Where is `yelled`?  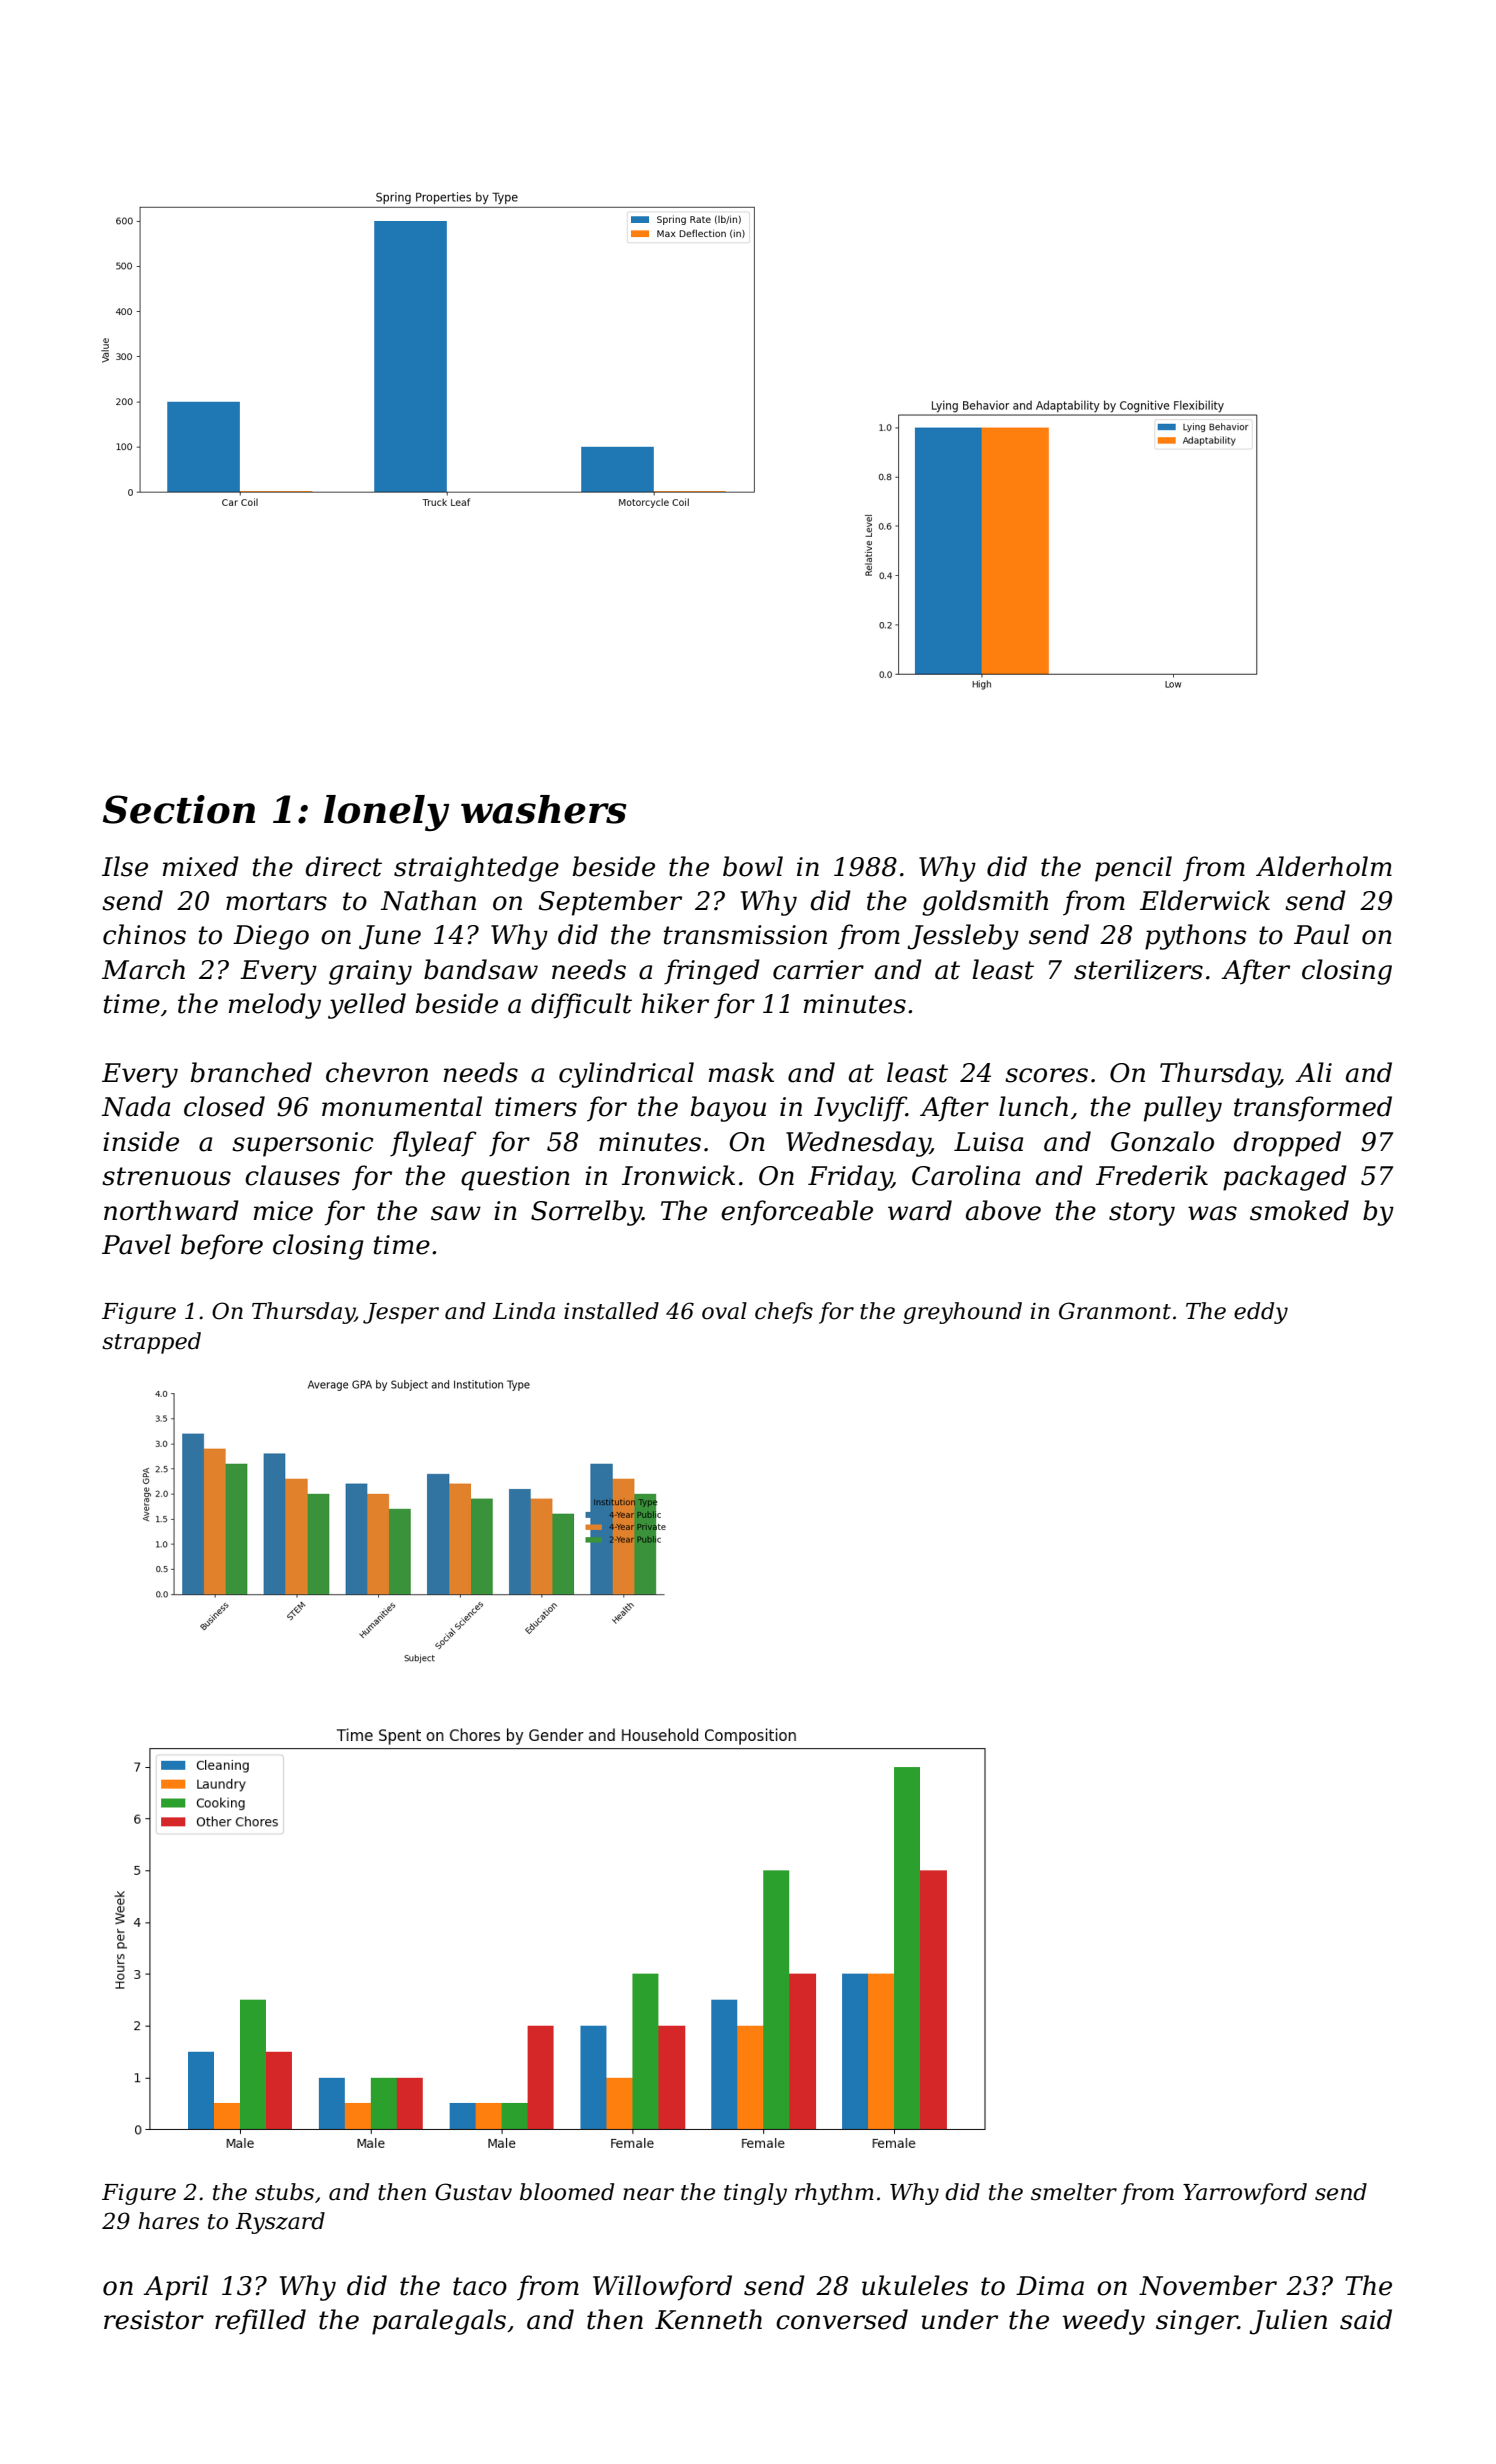 yelled is located at coordinates (367, 1006).
